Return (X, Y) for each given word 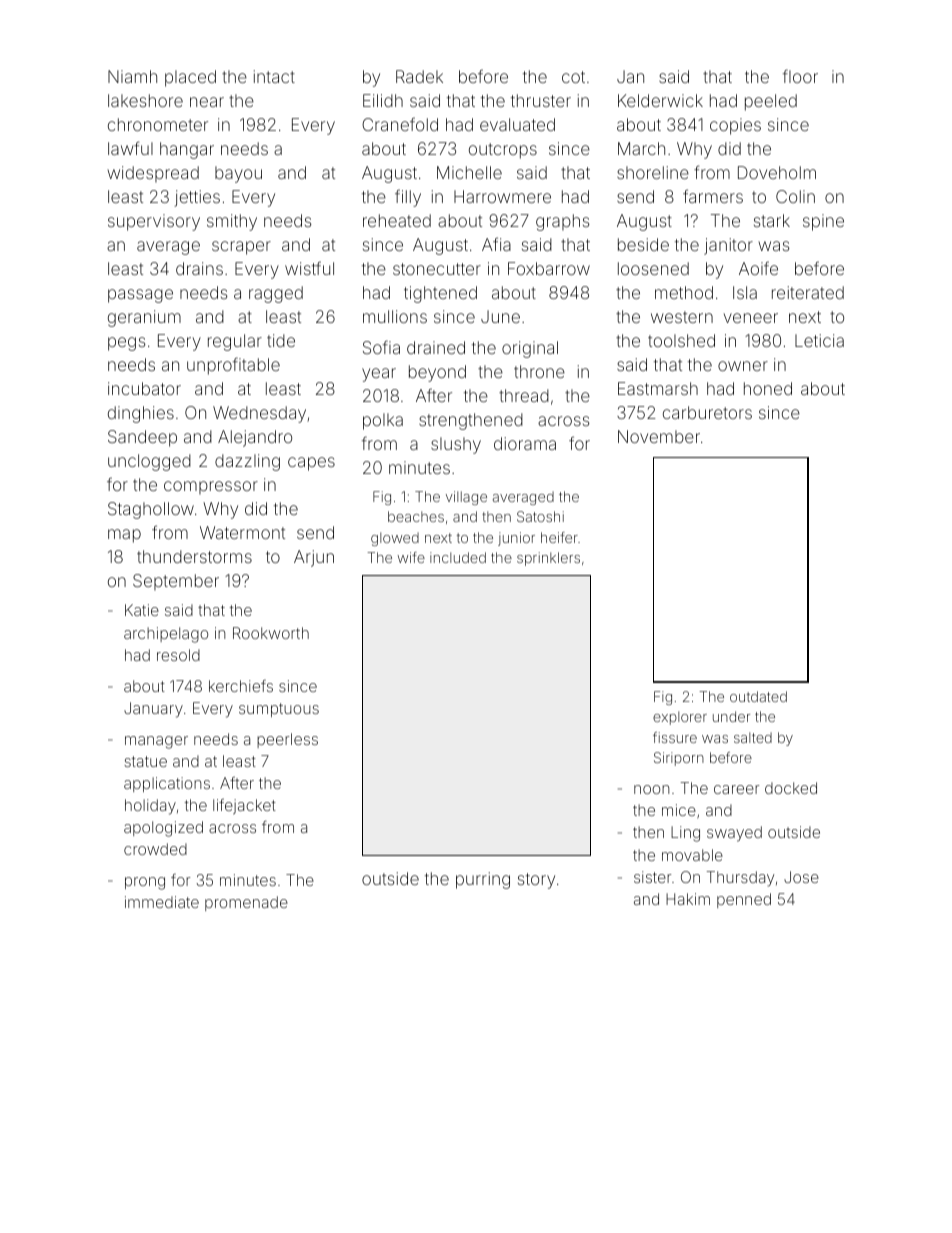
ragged (276, 294)
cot (573, 77)
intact (274, 76)
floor (800, 76)
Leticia (819, 340)
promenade (246, 903)
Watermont (242, 532)
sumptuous (279, 710)
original (530, 349)
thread (524, 395)
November (659, 436)
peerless (287, 740)
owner (743, 366)
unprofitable (233, 366)
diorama (525, 443)
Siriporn (679, 759)
